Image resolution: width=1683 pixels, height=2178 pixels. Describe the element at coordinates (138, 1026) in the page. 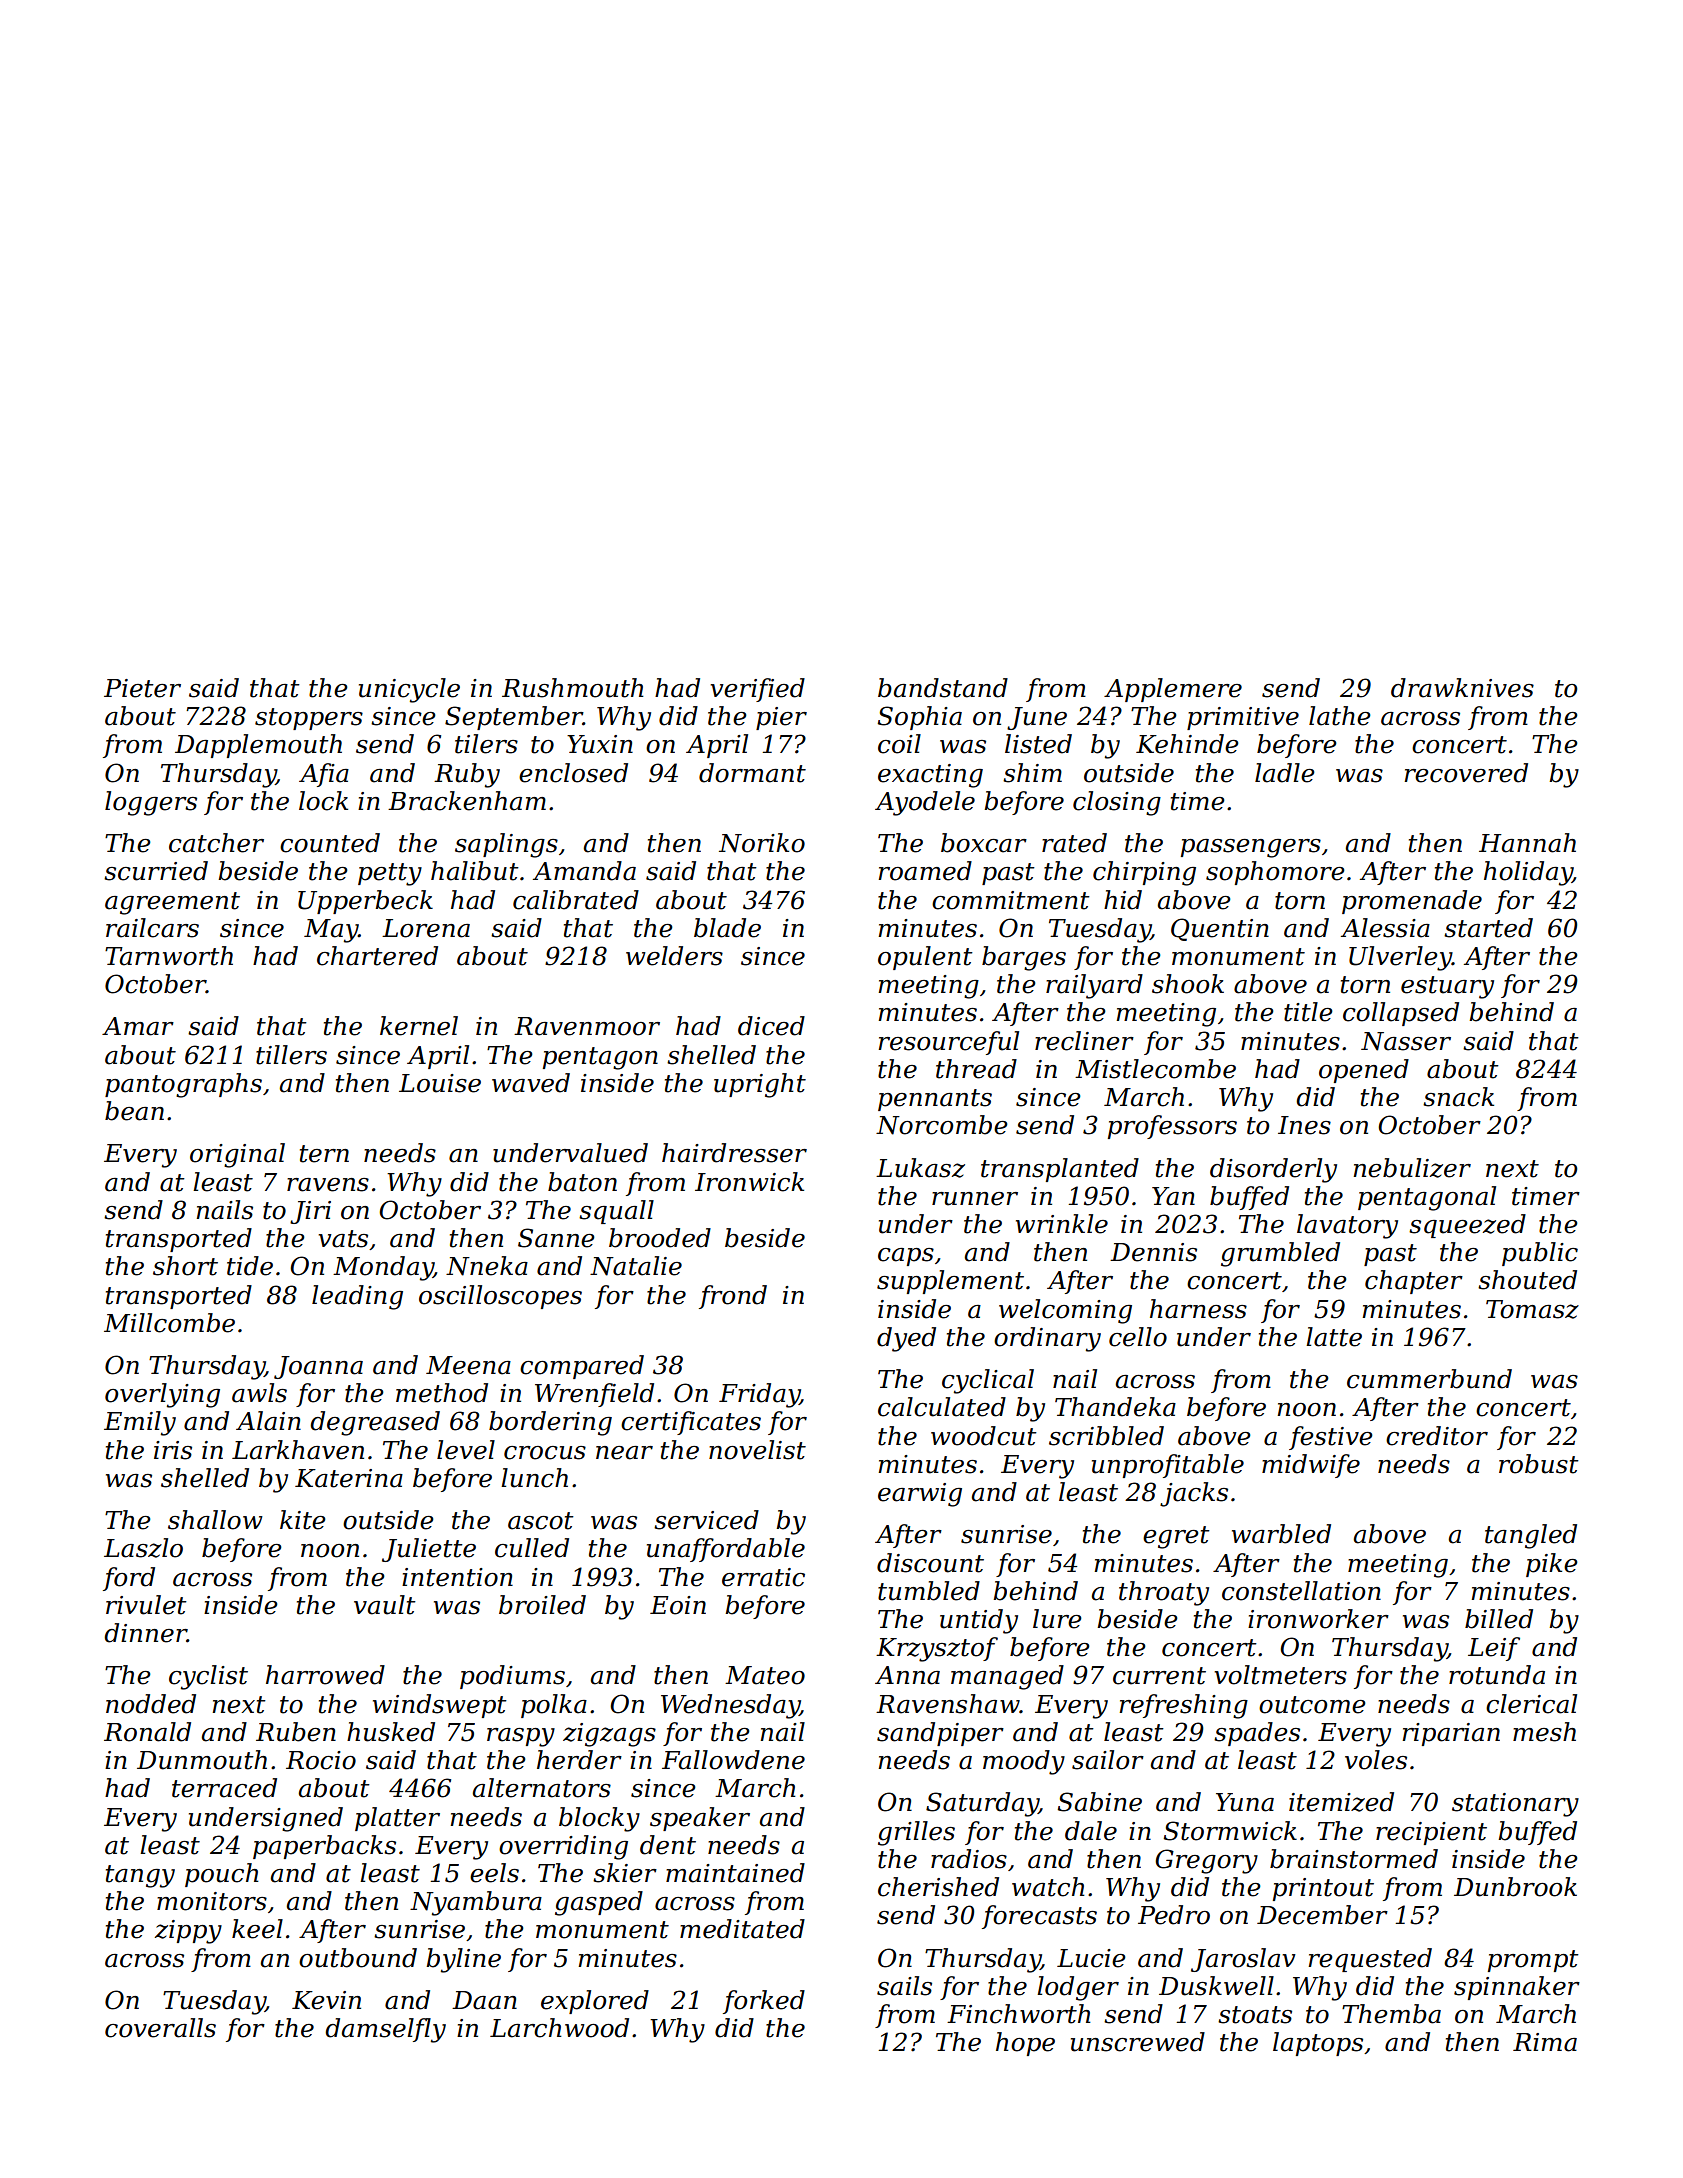

I see `Amar` at that location.
